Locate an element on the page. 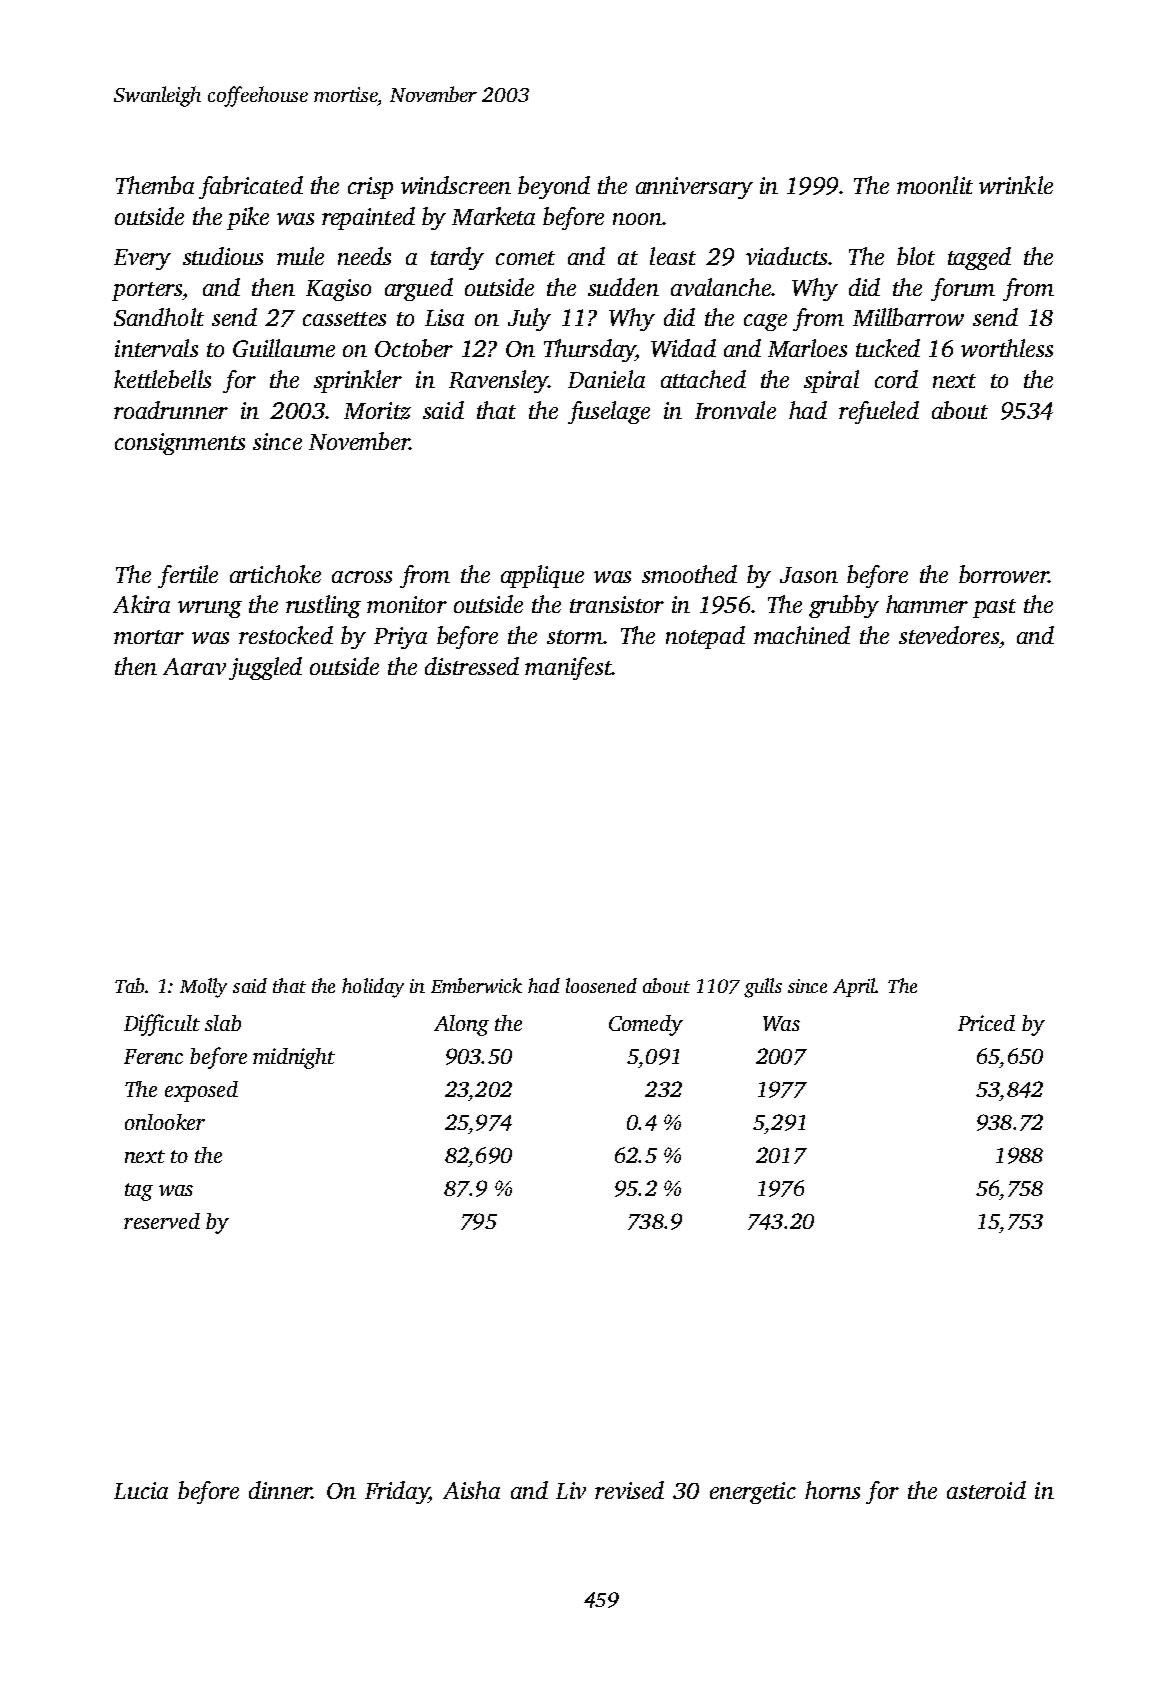  Friday is located at coordinates (397, 1492).
